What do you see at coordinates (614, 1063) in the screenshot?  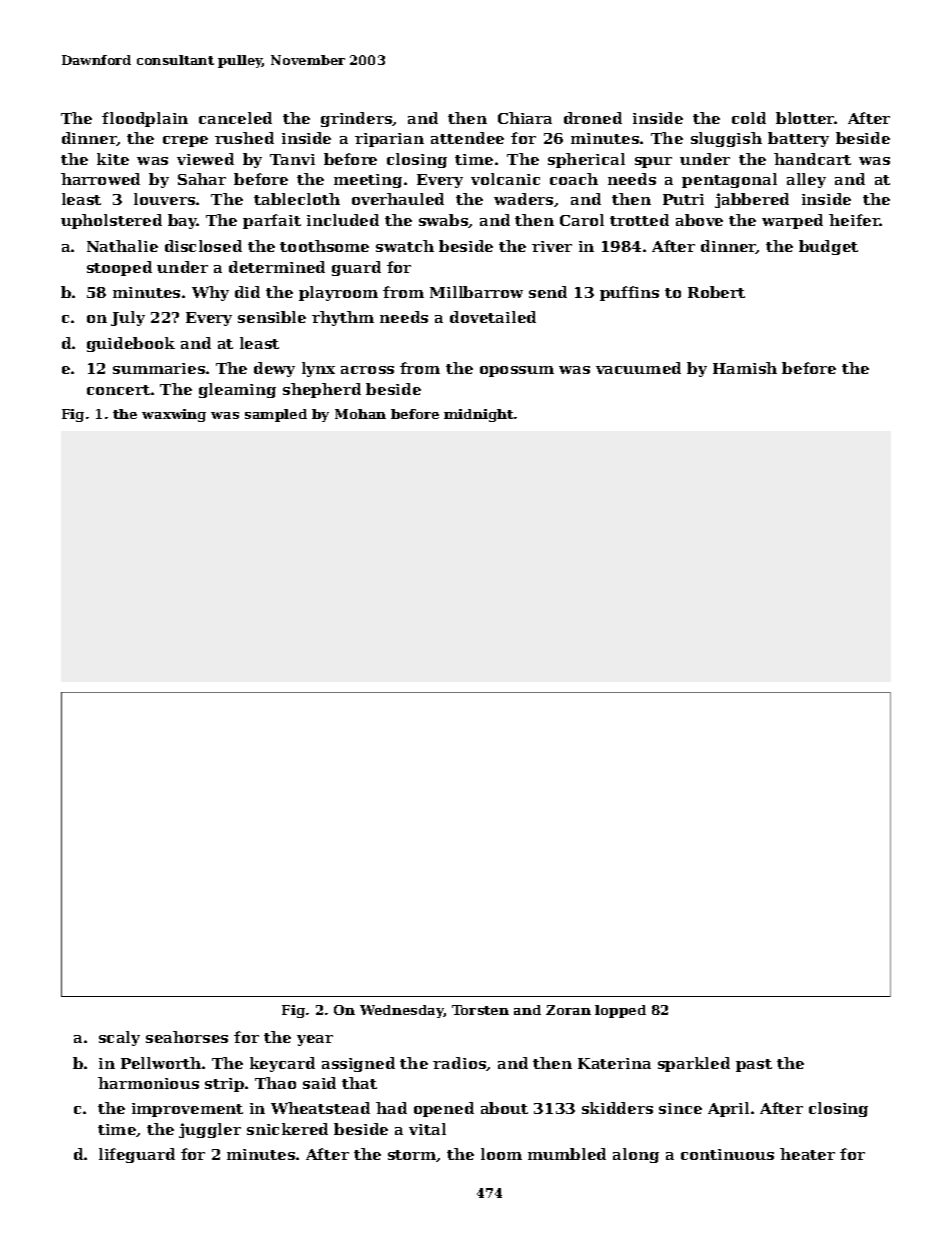 I see `Katerina` at bounding box center [614, 1063].
